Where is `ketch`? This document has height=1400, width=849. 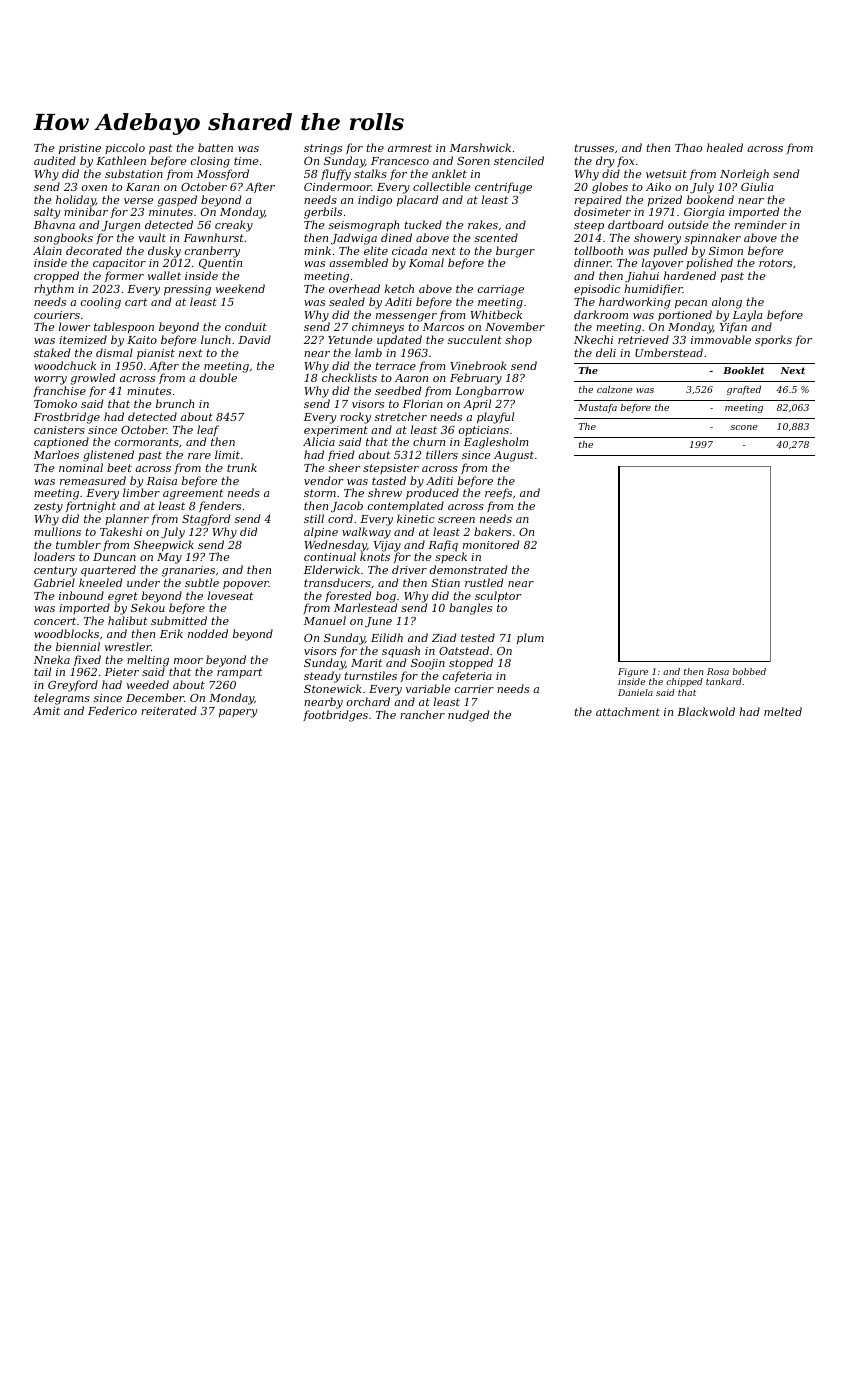 ketch is located at coordinates (399, 288).
